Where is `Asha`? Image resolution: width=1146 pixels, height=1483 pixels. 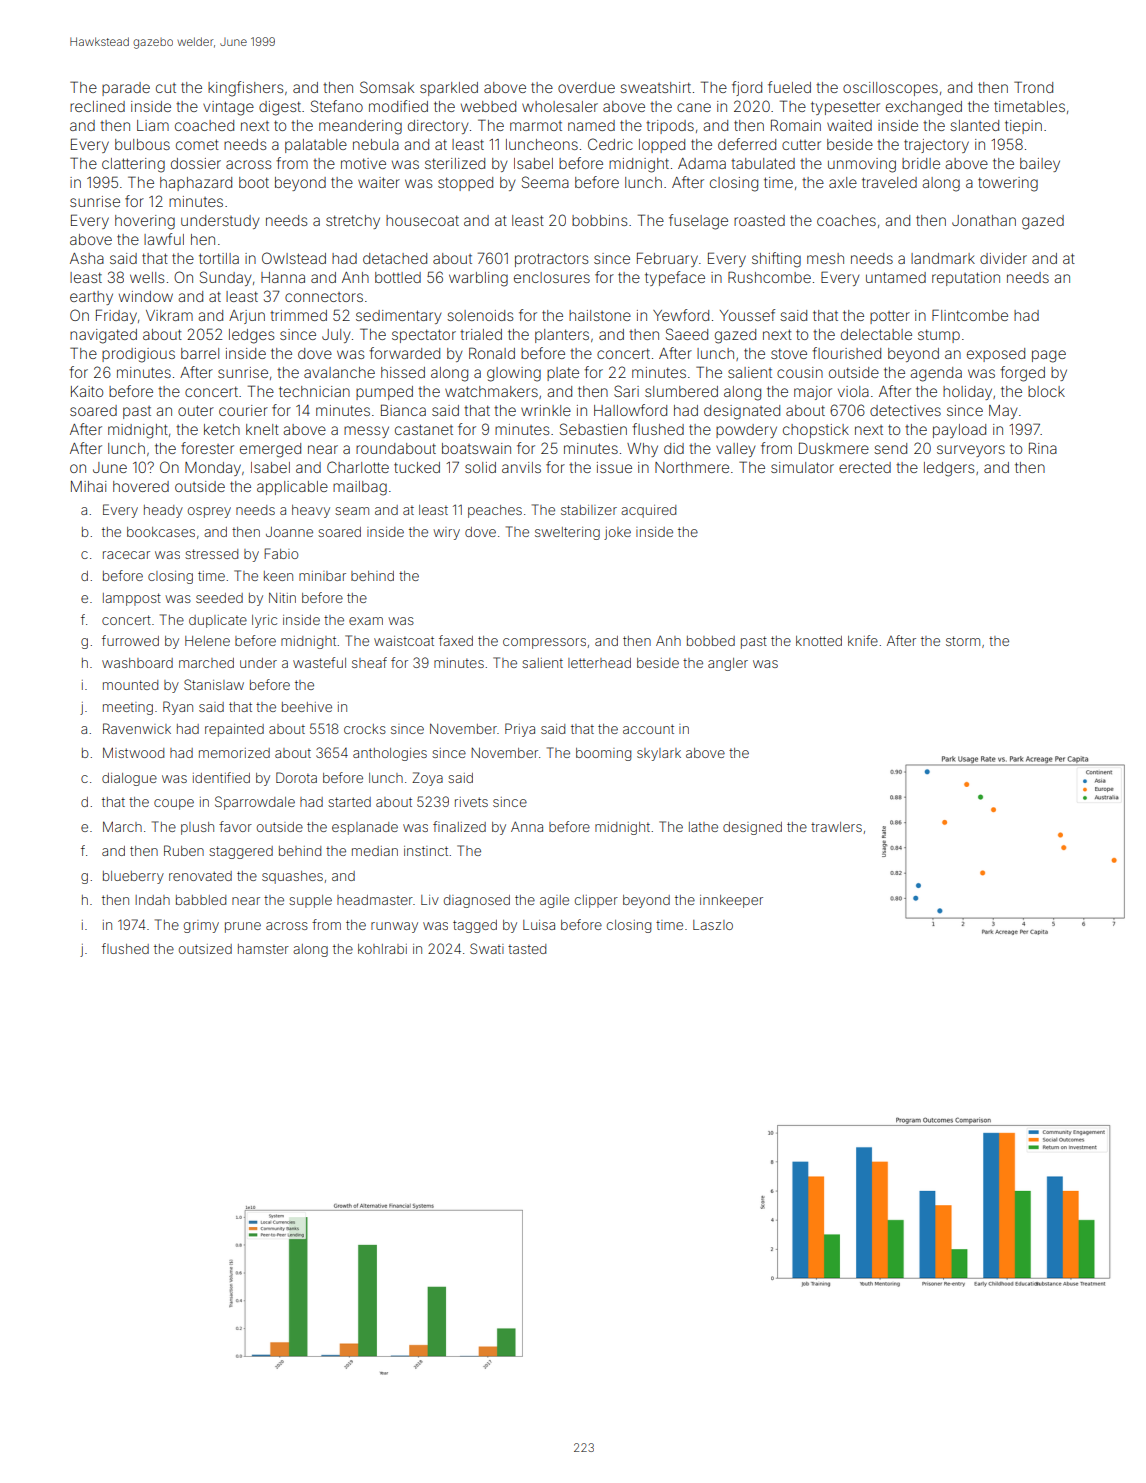 Asha is located at coordinates (87, 258).
